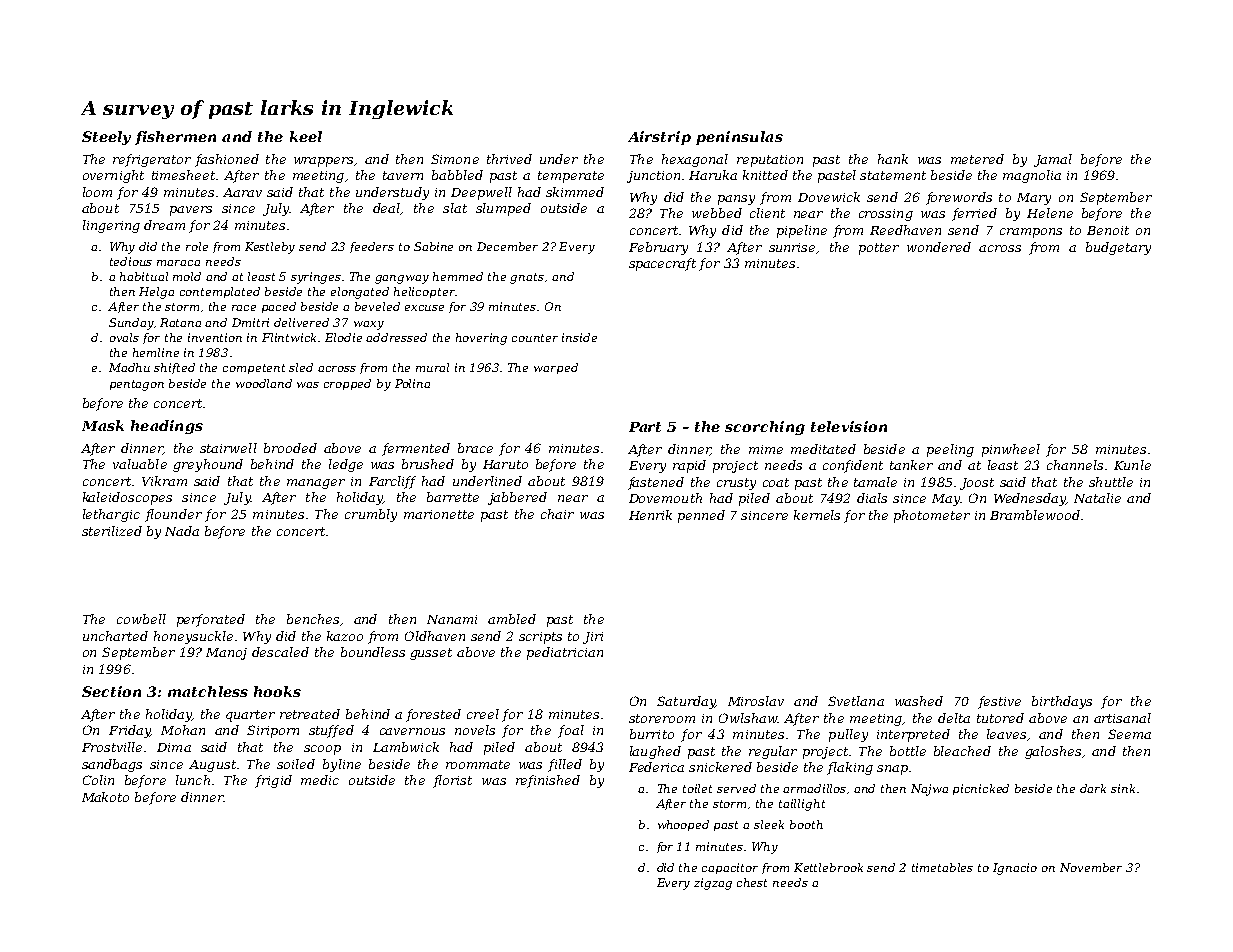 The height and width of the document is (952, 1233). What do you see at coordinates (227, 160) in the document?
I see `fashioned` at bounding box center [227, 160].
